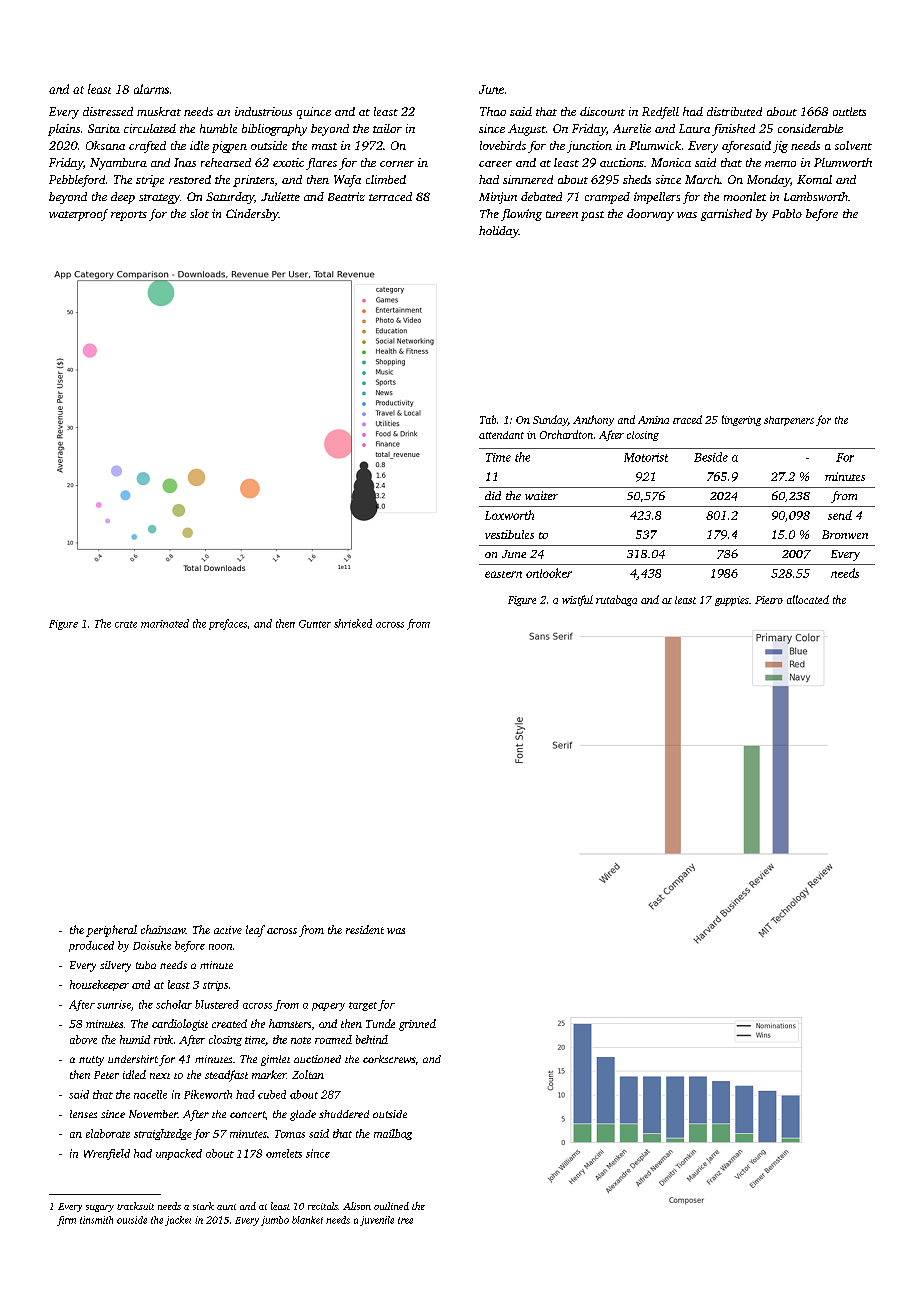 The image size is (924, 1308). I want to click on omelets, so click(284, 1153).
